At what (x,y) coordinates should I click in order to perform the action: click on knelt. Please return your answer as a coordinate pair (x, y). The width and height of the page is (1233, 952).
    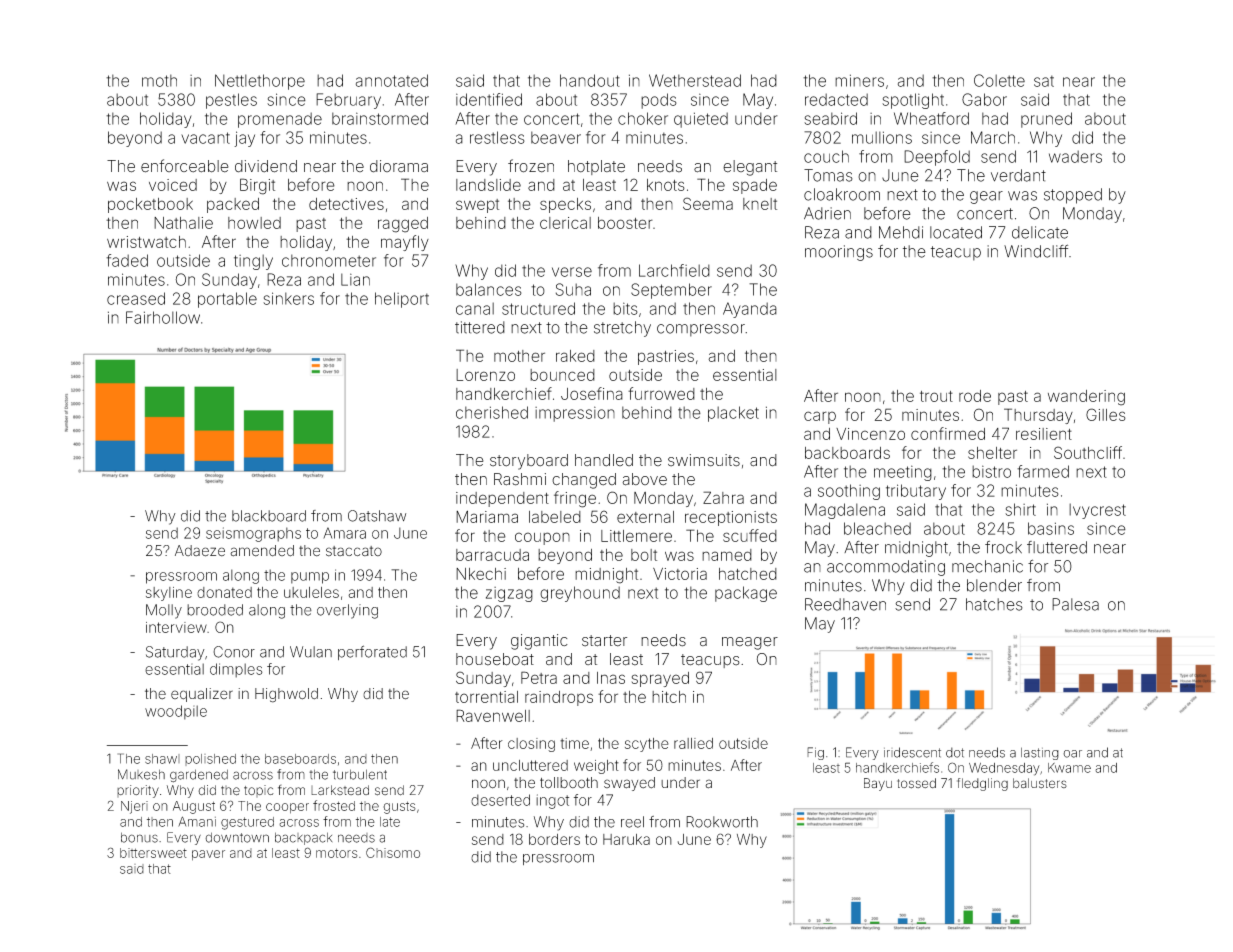
    Looking at the image, I should click on (760, 204).
